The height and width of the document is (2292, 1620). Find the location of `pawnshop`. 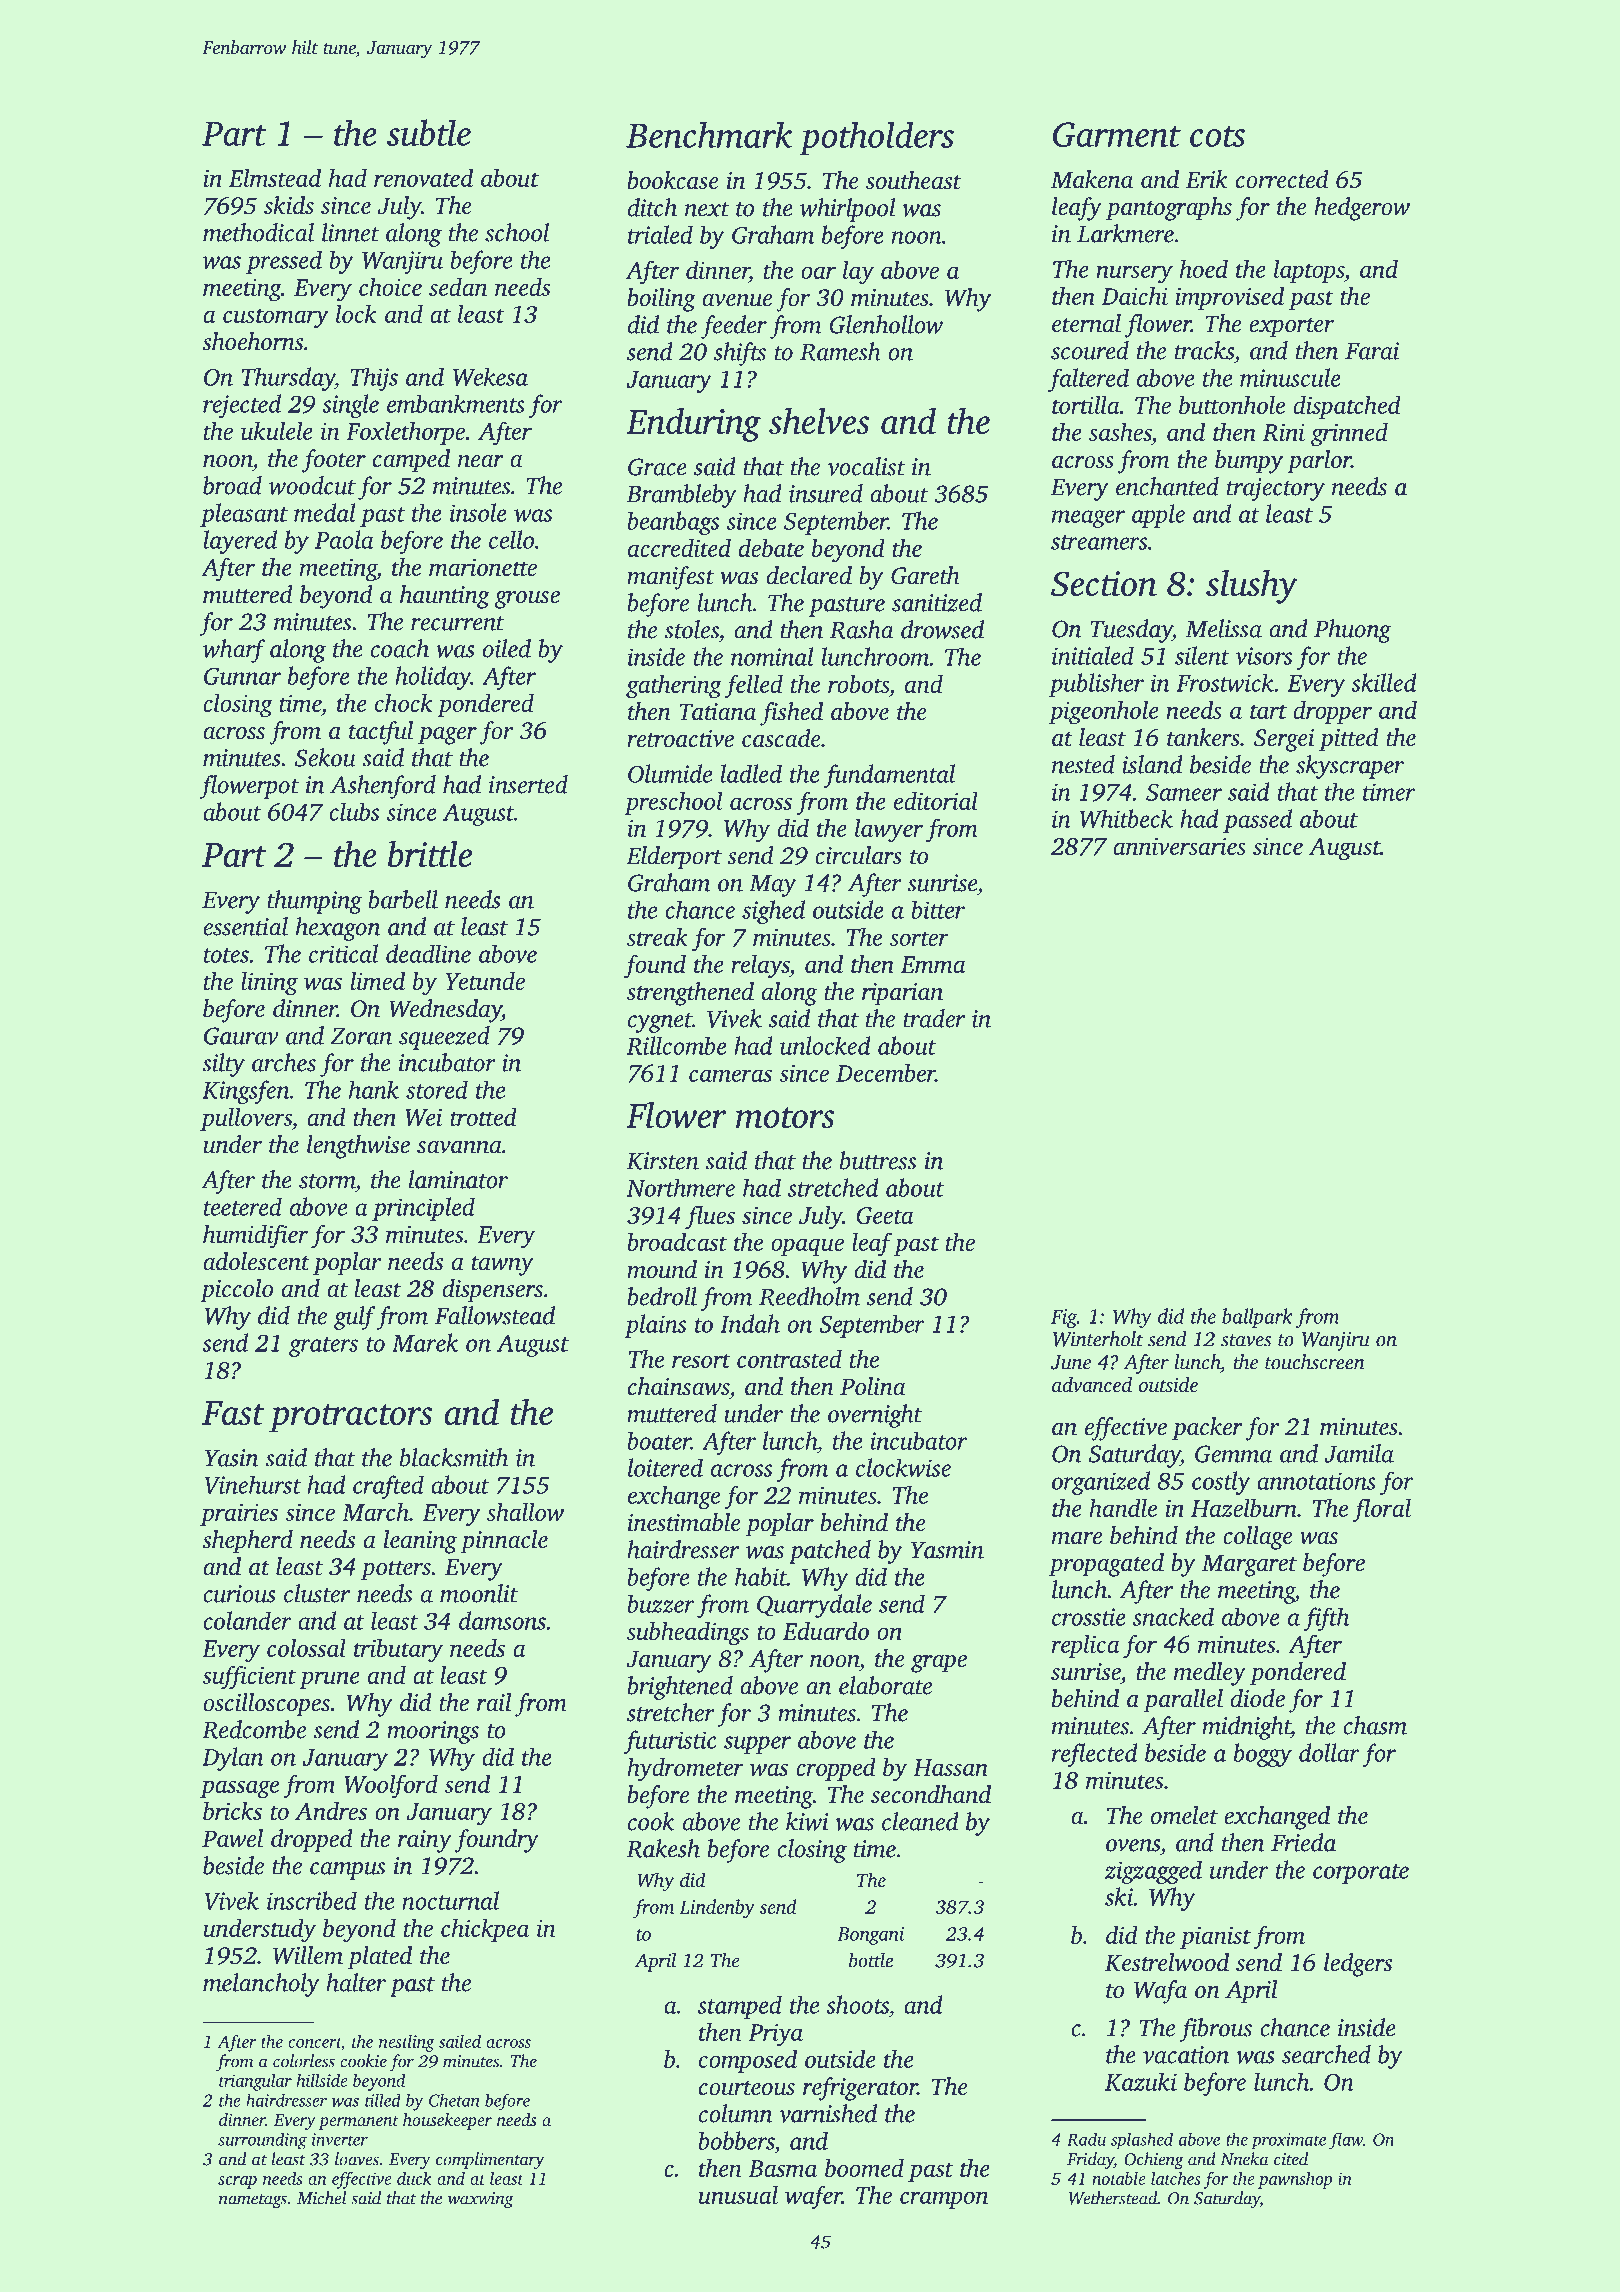

pawnshop is located at coordinates (1295, 2180).
